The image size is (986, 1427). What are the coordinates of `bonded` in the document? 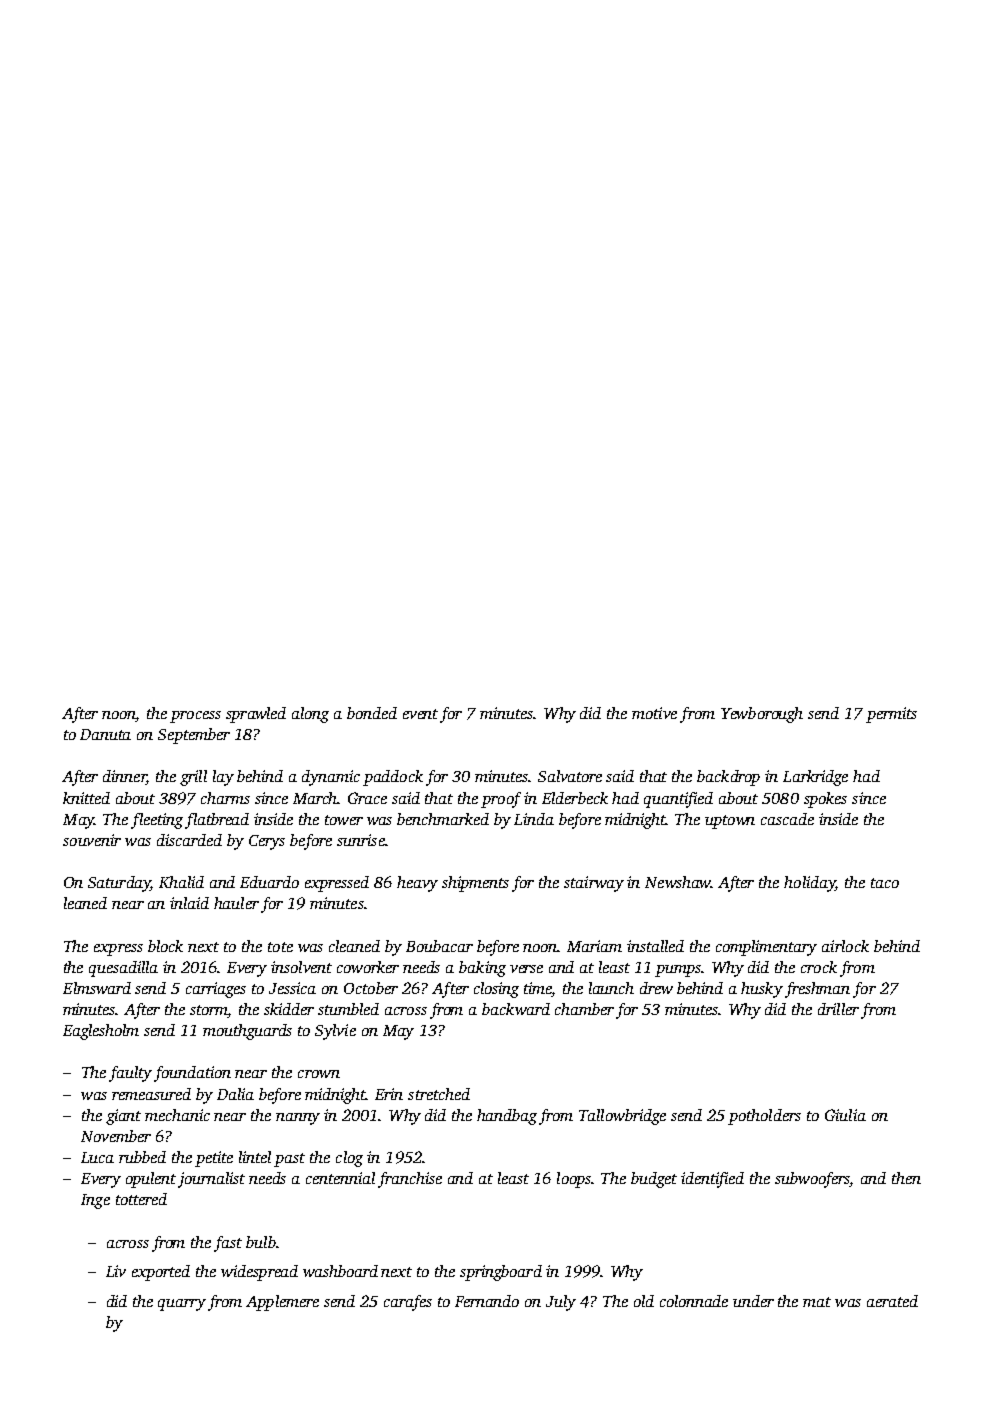 It's located at (372, 713).
